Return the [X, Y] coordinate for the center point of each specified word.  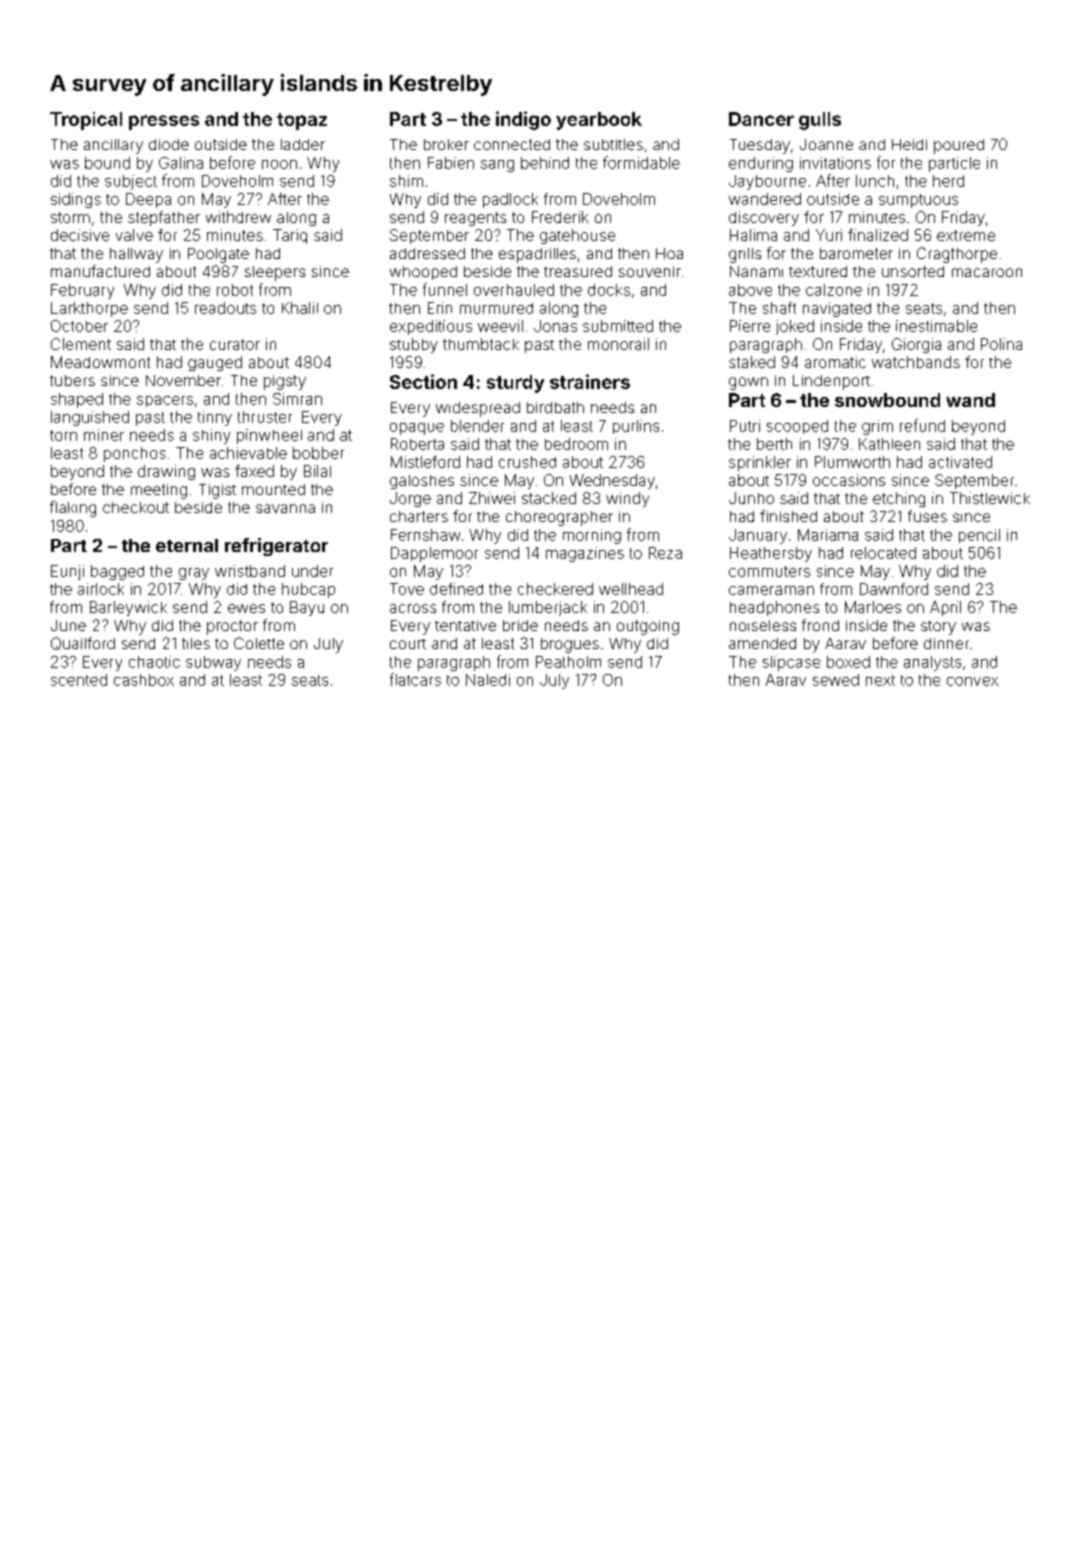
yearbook [599, 121]
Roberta [417, 444]
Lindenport [831, 382]
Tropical [86, 121]
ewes [246, 608]
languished [90, 418]
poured [959, 146]
